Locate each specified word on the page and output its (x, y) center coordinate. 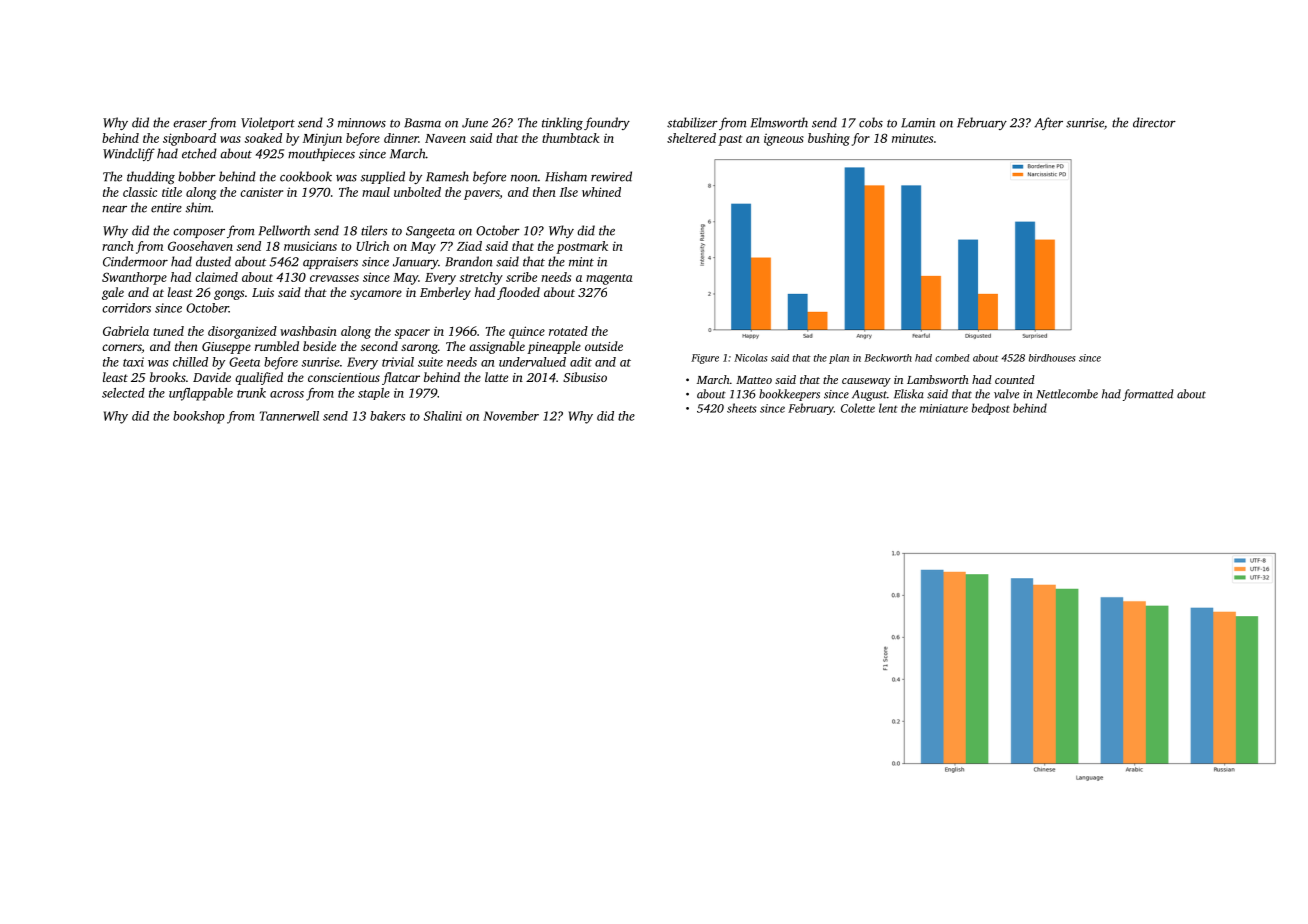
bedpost (991, 409)
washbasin (308, 331)
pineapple (554, 347)
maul (376, 192)
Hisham (566, 176)
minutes (912, 138)
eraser (190, 124)
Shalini (443, 416)
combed (952, 358)
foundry (607, 123)
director (1154, 122)
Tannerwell (289, 416)
